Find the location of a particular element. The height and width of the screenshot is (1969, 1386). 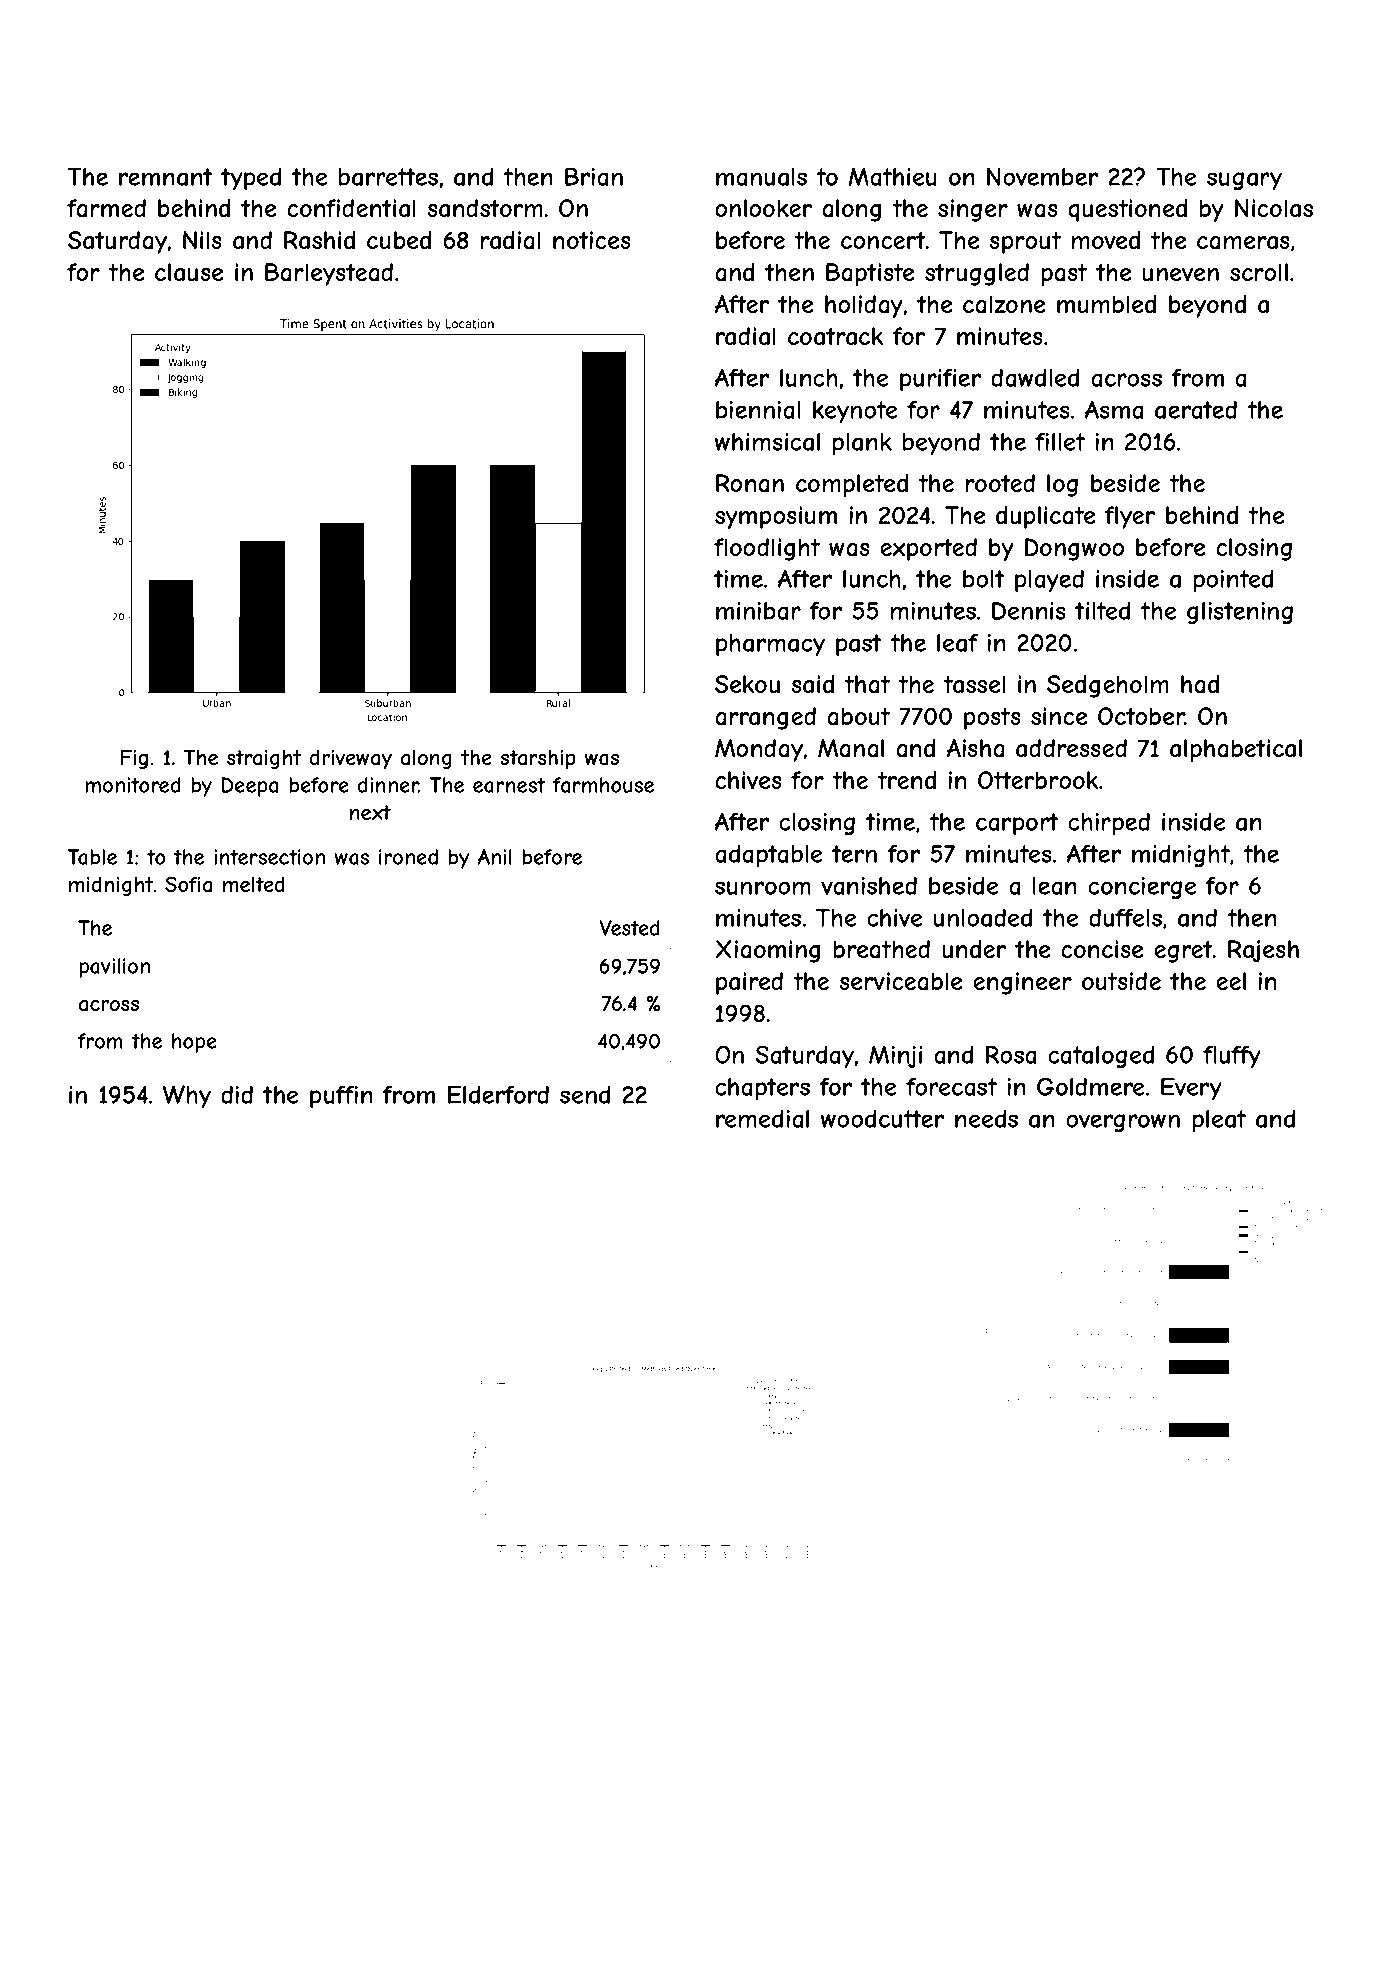

clause is located at coordinates (189, 272).
